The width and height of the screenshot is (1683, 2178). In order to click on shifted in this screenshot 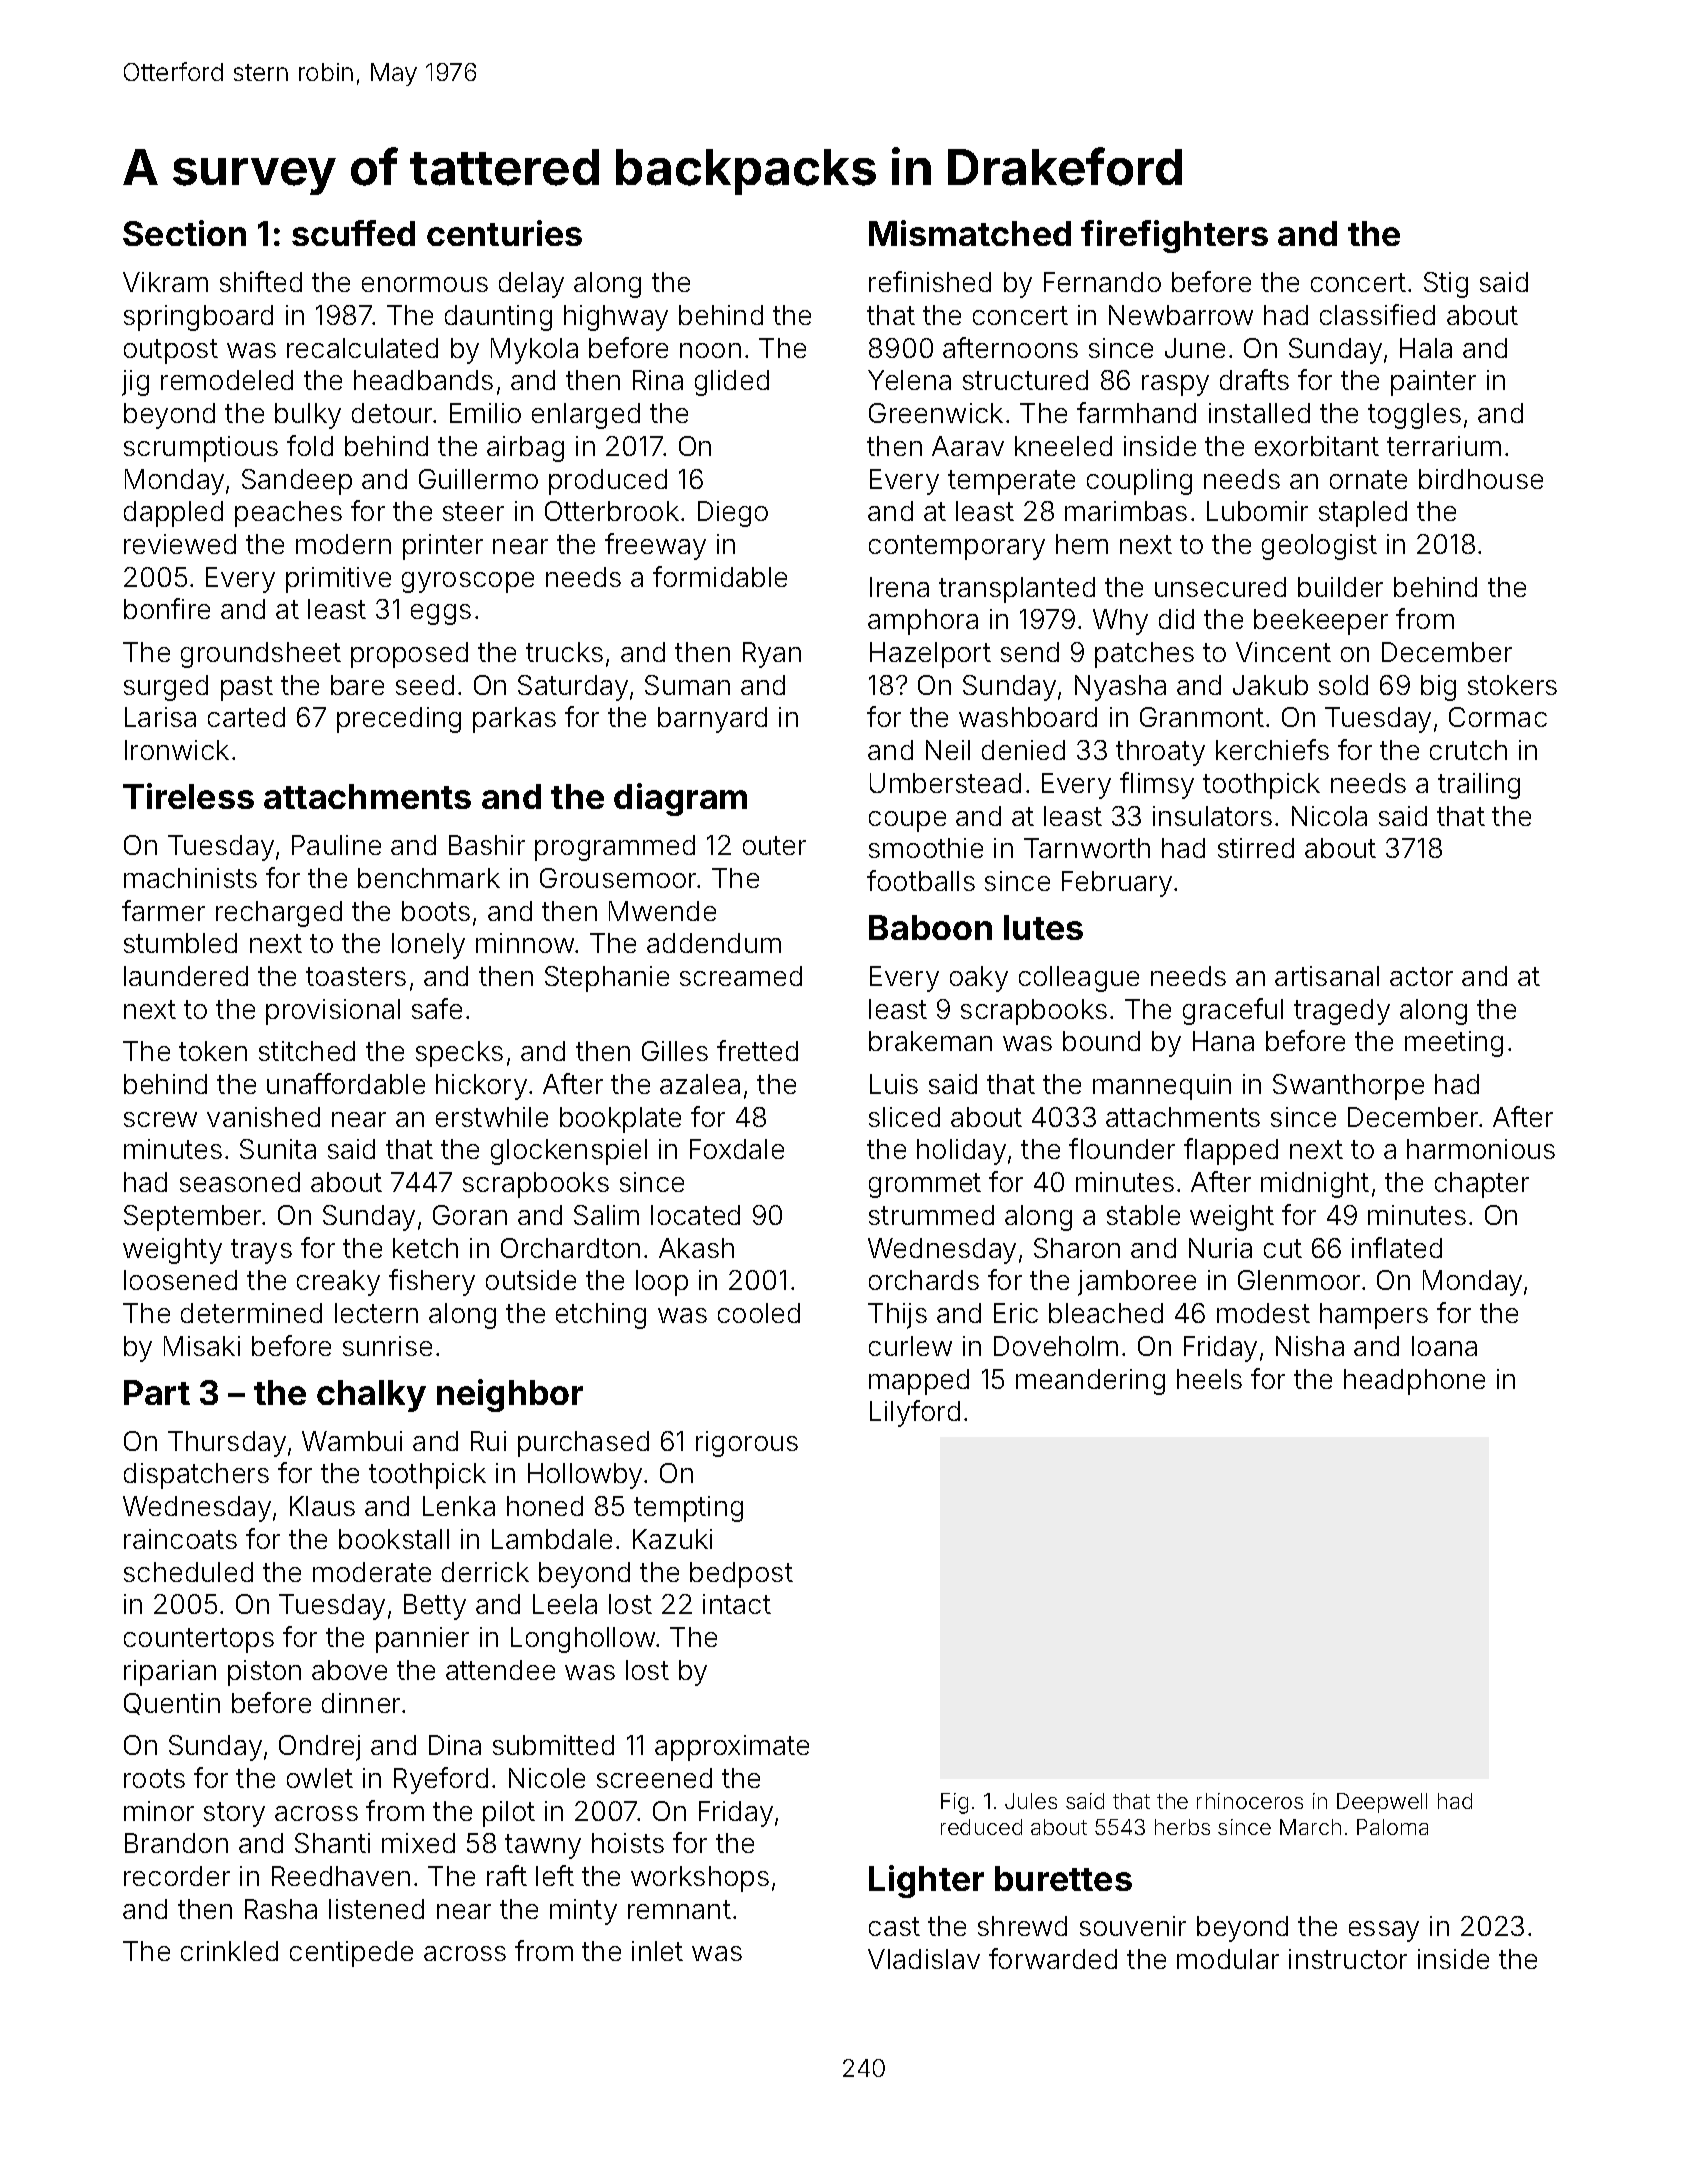, I will do `click(261, 281)`.
